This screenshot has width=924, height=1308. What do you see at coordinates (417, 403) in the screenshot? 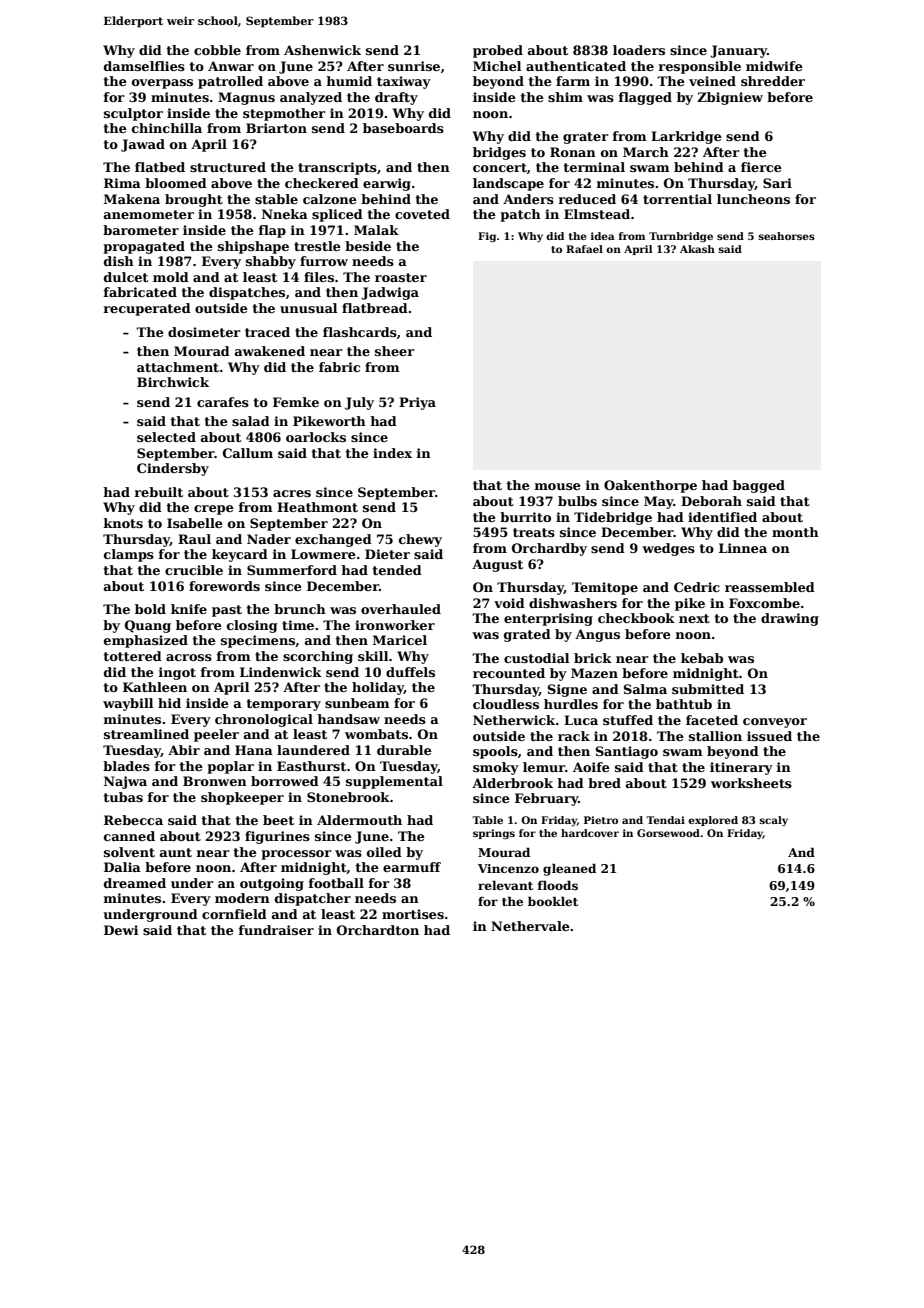
I see `Priya` at bounding box center [417, 403].
